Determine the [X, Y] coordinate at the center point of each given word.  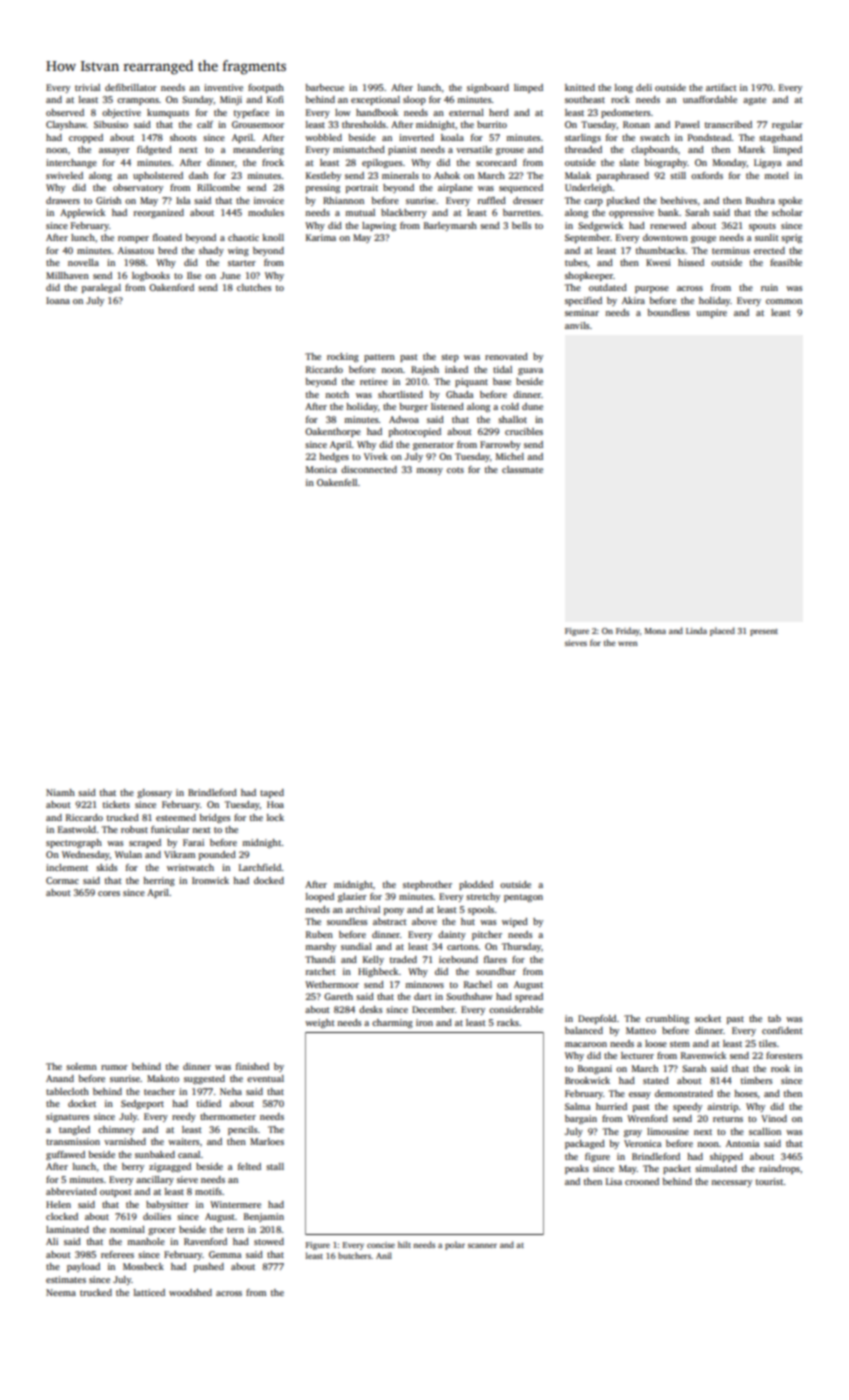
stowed [269, 1241]
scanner [482, 1245]
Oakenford [171, 287]
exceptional [375, 100]
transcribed [728, 124]
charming [392, 1023]
